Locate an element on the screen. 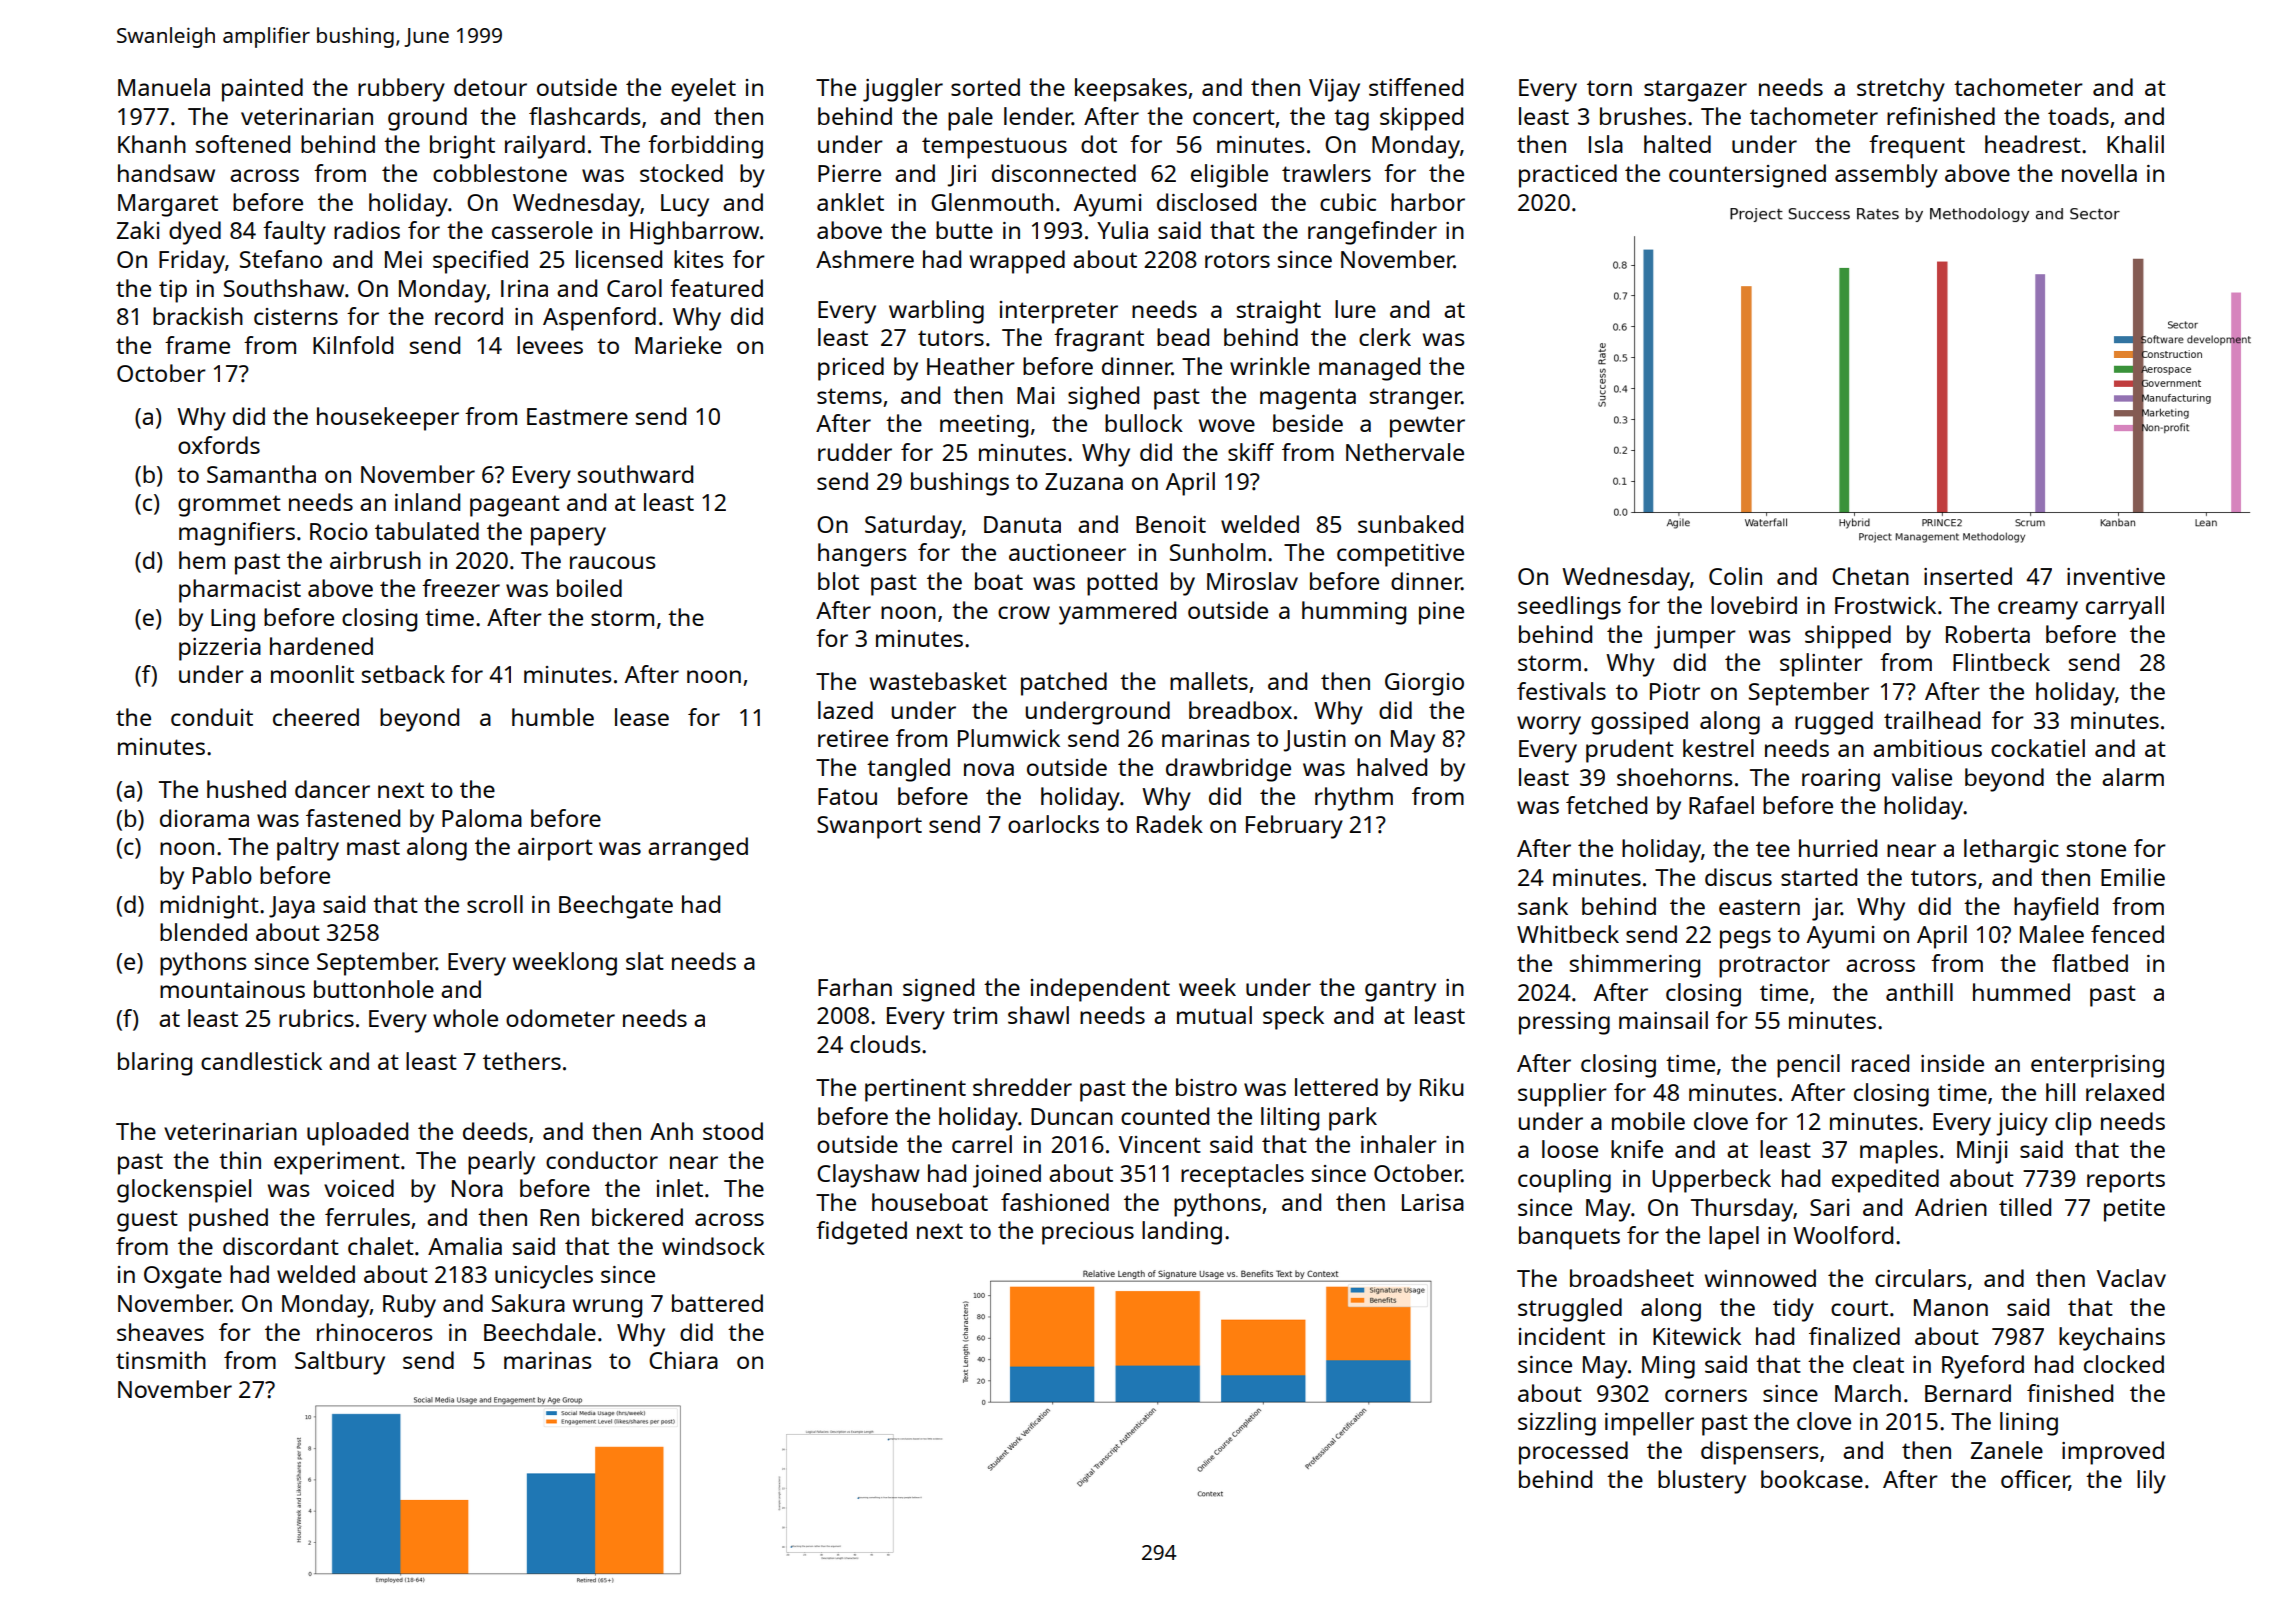 This screenshot has width=2282, height=1614. Khalil is located at coordinates (2135, 144).
